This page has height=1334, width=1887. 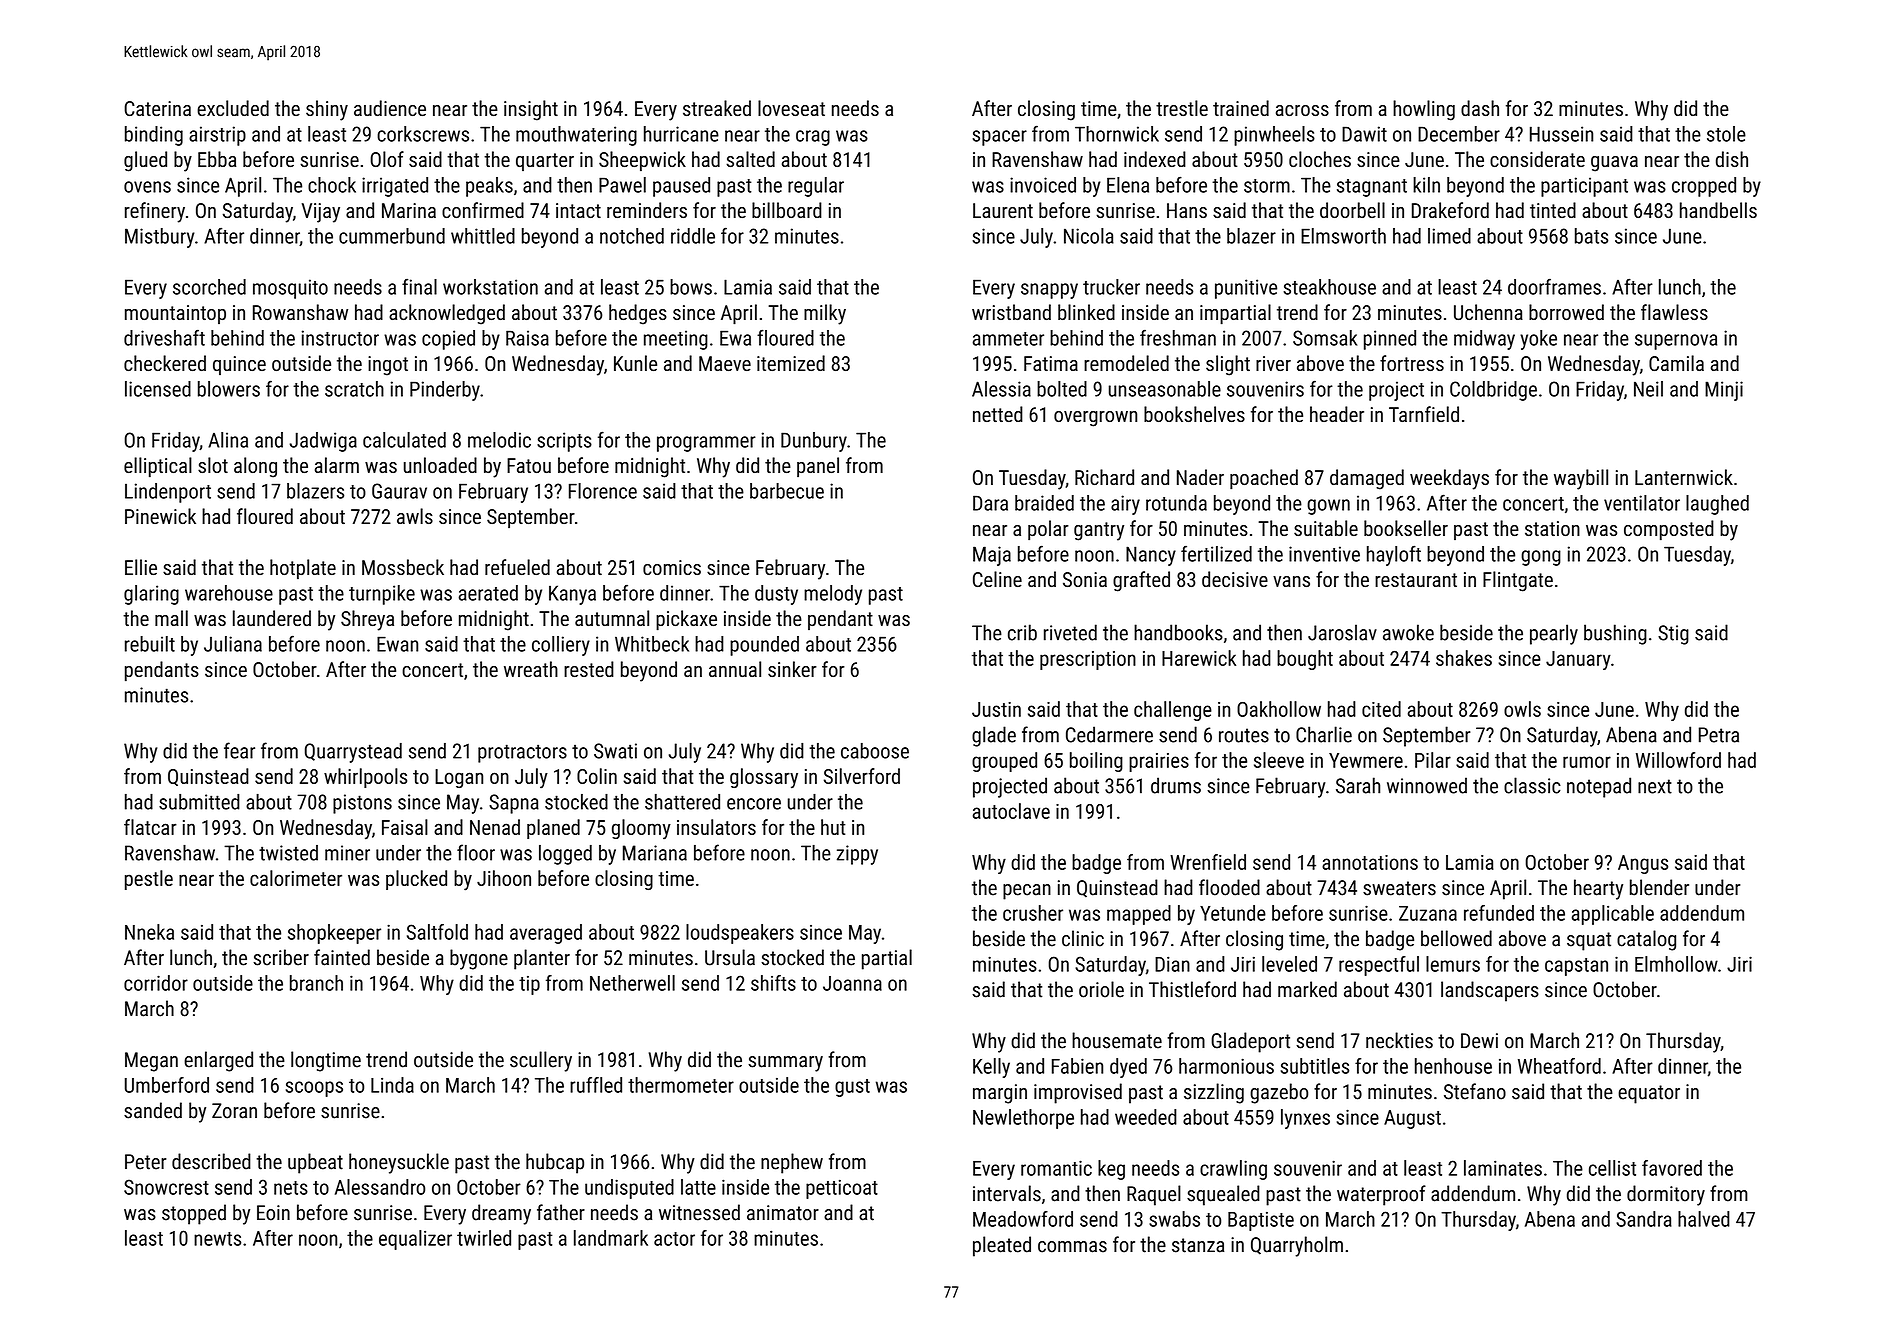 What do you see at coordinates (1159, 762) in the page?
I see `prairies` at bounding box center [1159, 762].
